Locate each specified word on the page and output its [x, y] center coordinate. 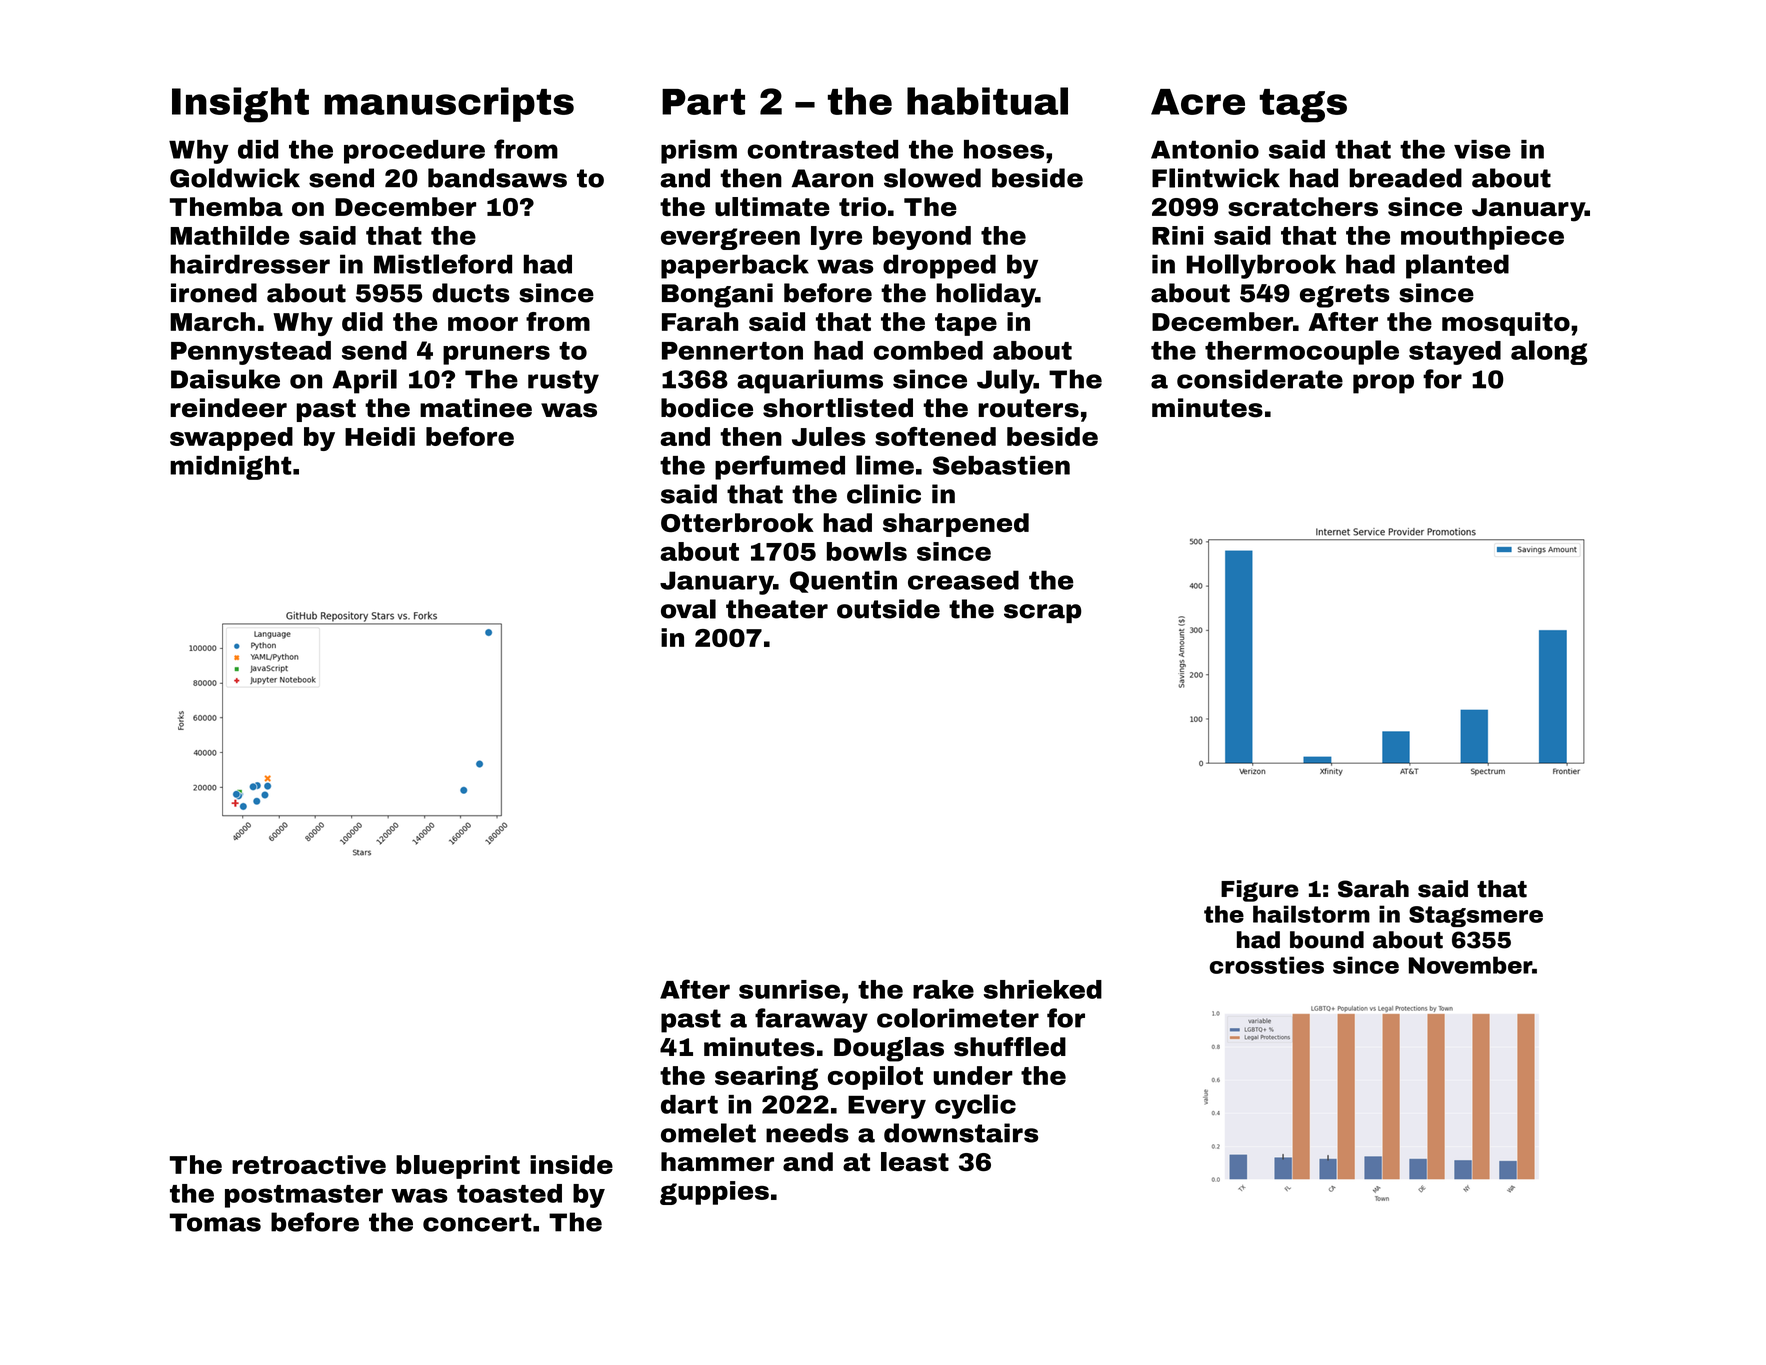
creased [963, 580]
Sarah [1373, 889]
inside [571, 1164]
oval [688, 609]
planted [1457, 266]
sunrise [789, 989]
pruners [496, 355]
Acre [1198, 102]
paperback [735, 266]
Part [703, 102]
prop [1383, 384]
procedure [414, 152]
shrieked [1043, 989]
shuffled [1010, 1047]
